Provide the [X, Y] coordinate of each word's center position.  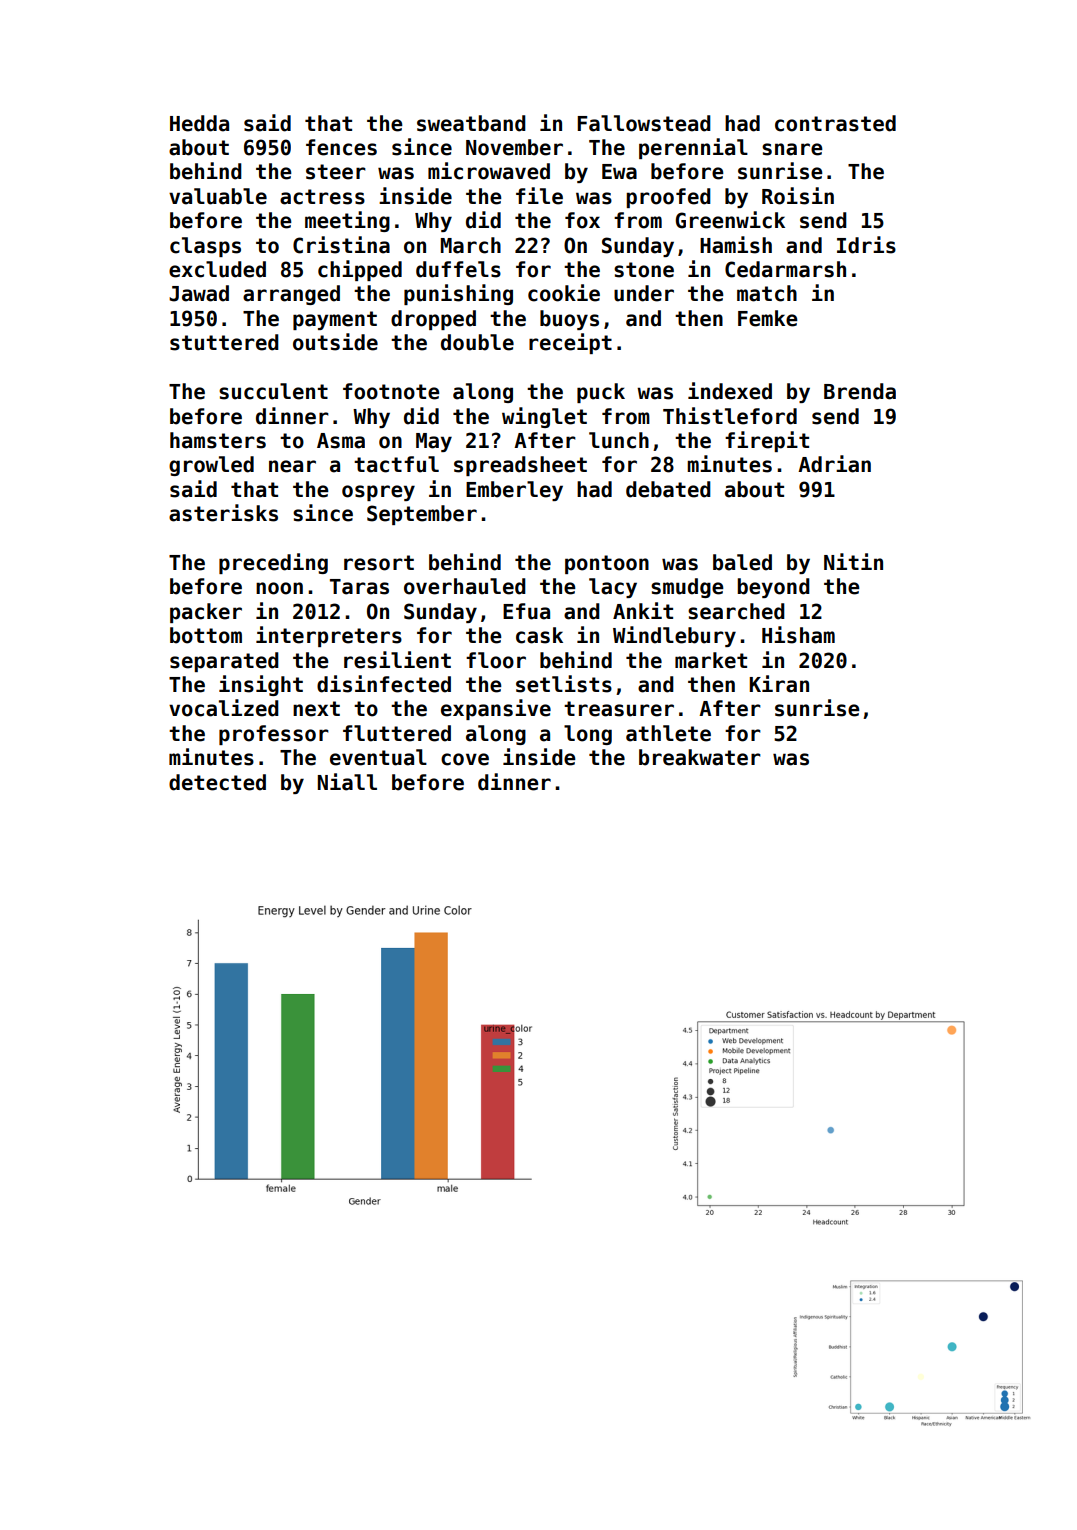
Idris [866, 245]
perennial [693, 148]
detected [217, 782]
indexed [730, 391]
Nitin [853, 561]
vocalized [224, 708]
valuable [218, 196]
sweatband [471, 123]
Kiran [779, 684]
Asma [341, 441]
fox [582, 220]
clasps [205, 247]
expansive [496, 709]
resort [379, 563]
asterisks [223, 513]
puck [601, 393]
